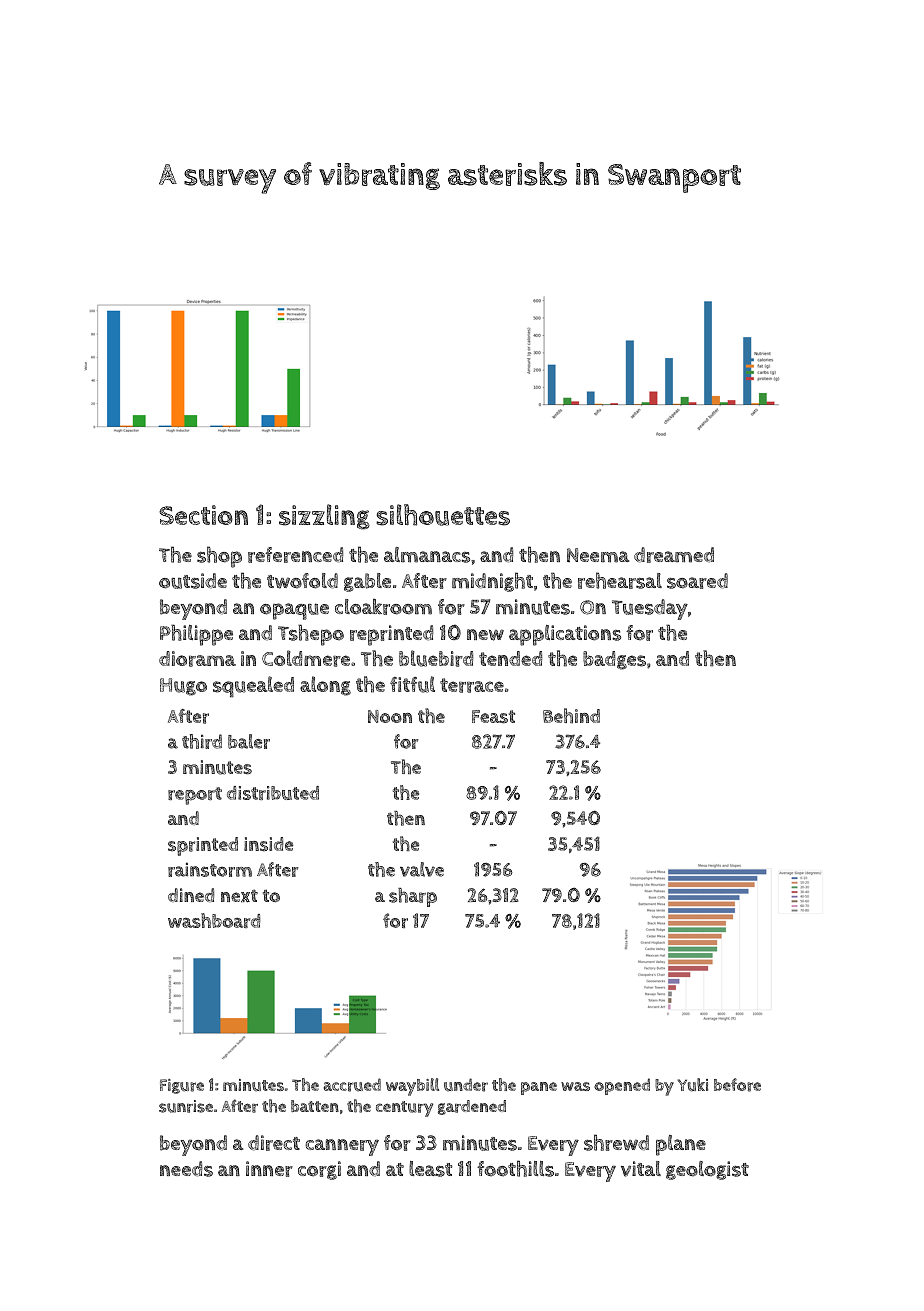  What do you see at coordinates (737, 1085) in the document?
I see `before` at bounding box center [737, 1085].
